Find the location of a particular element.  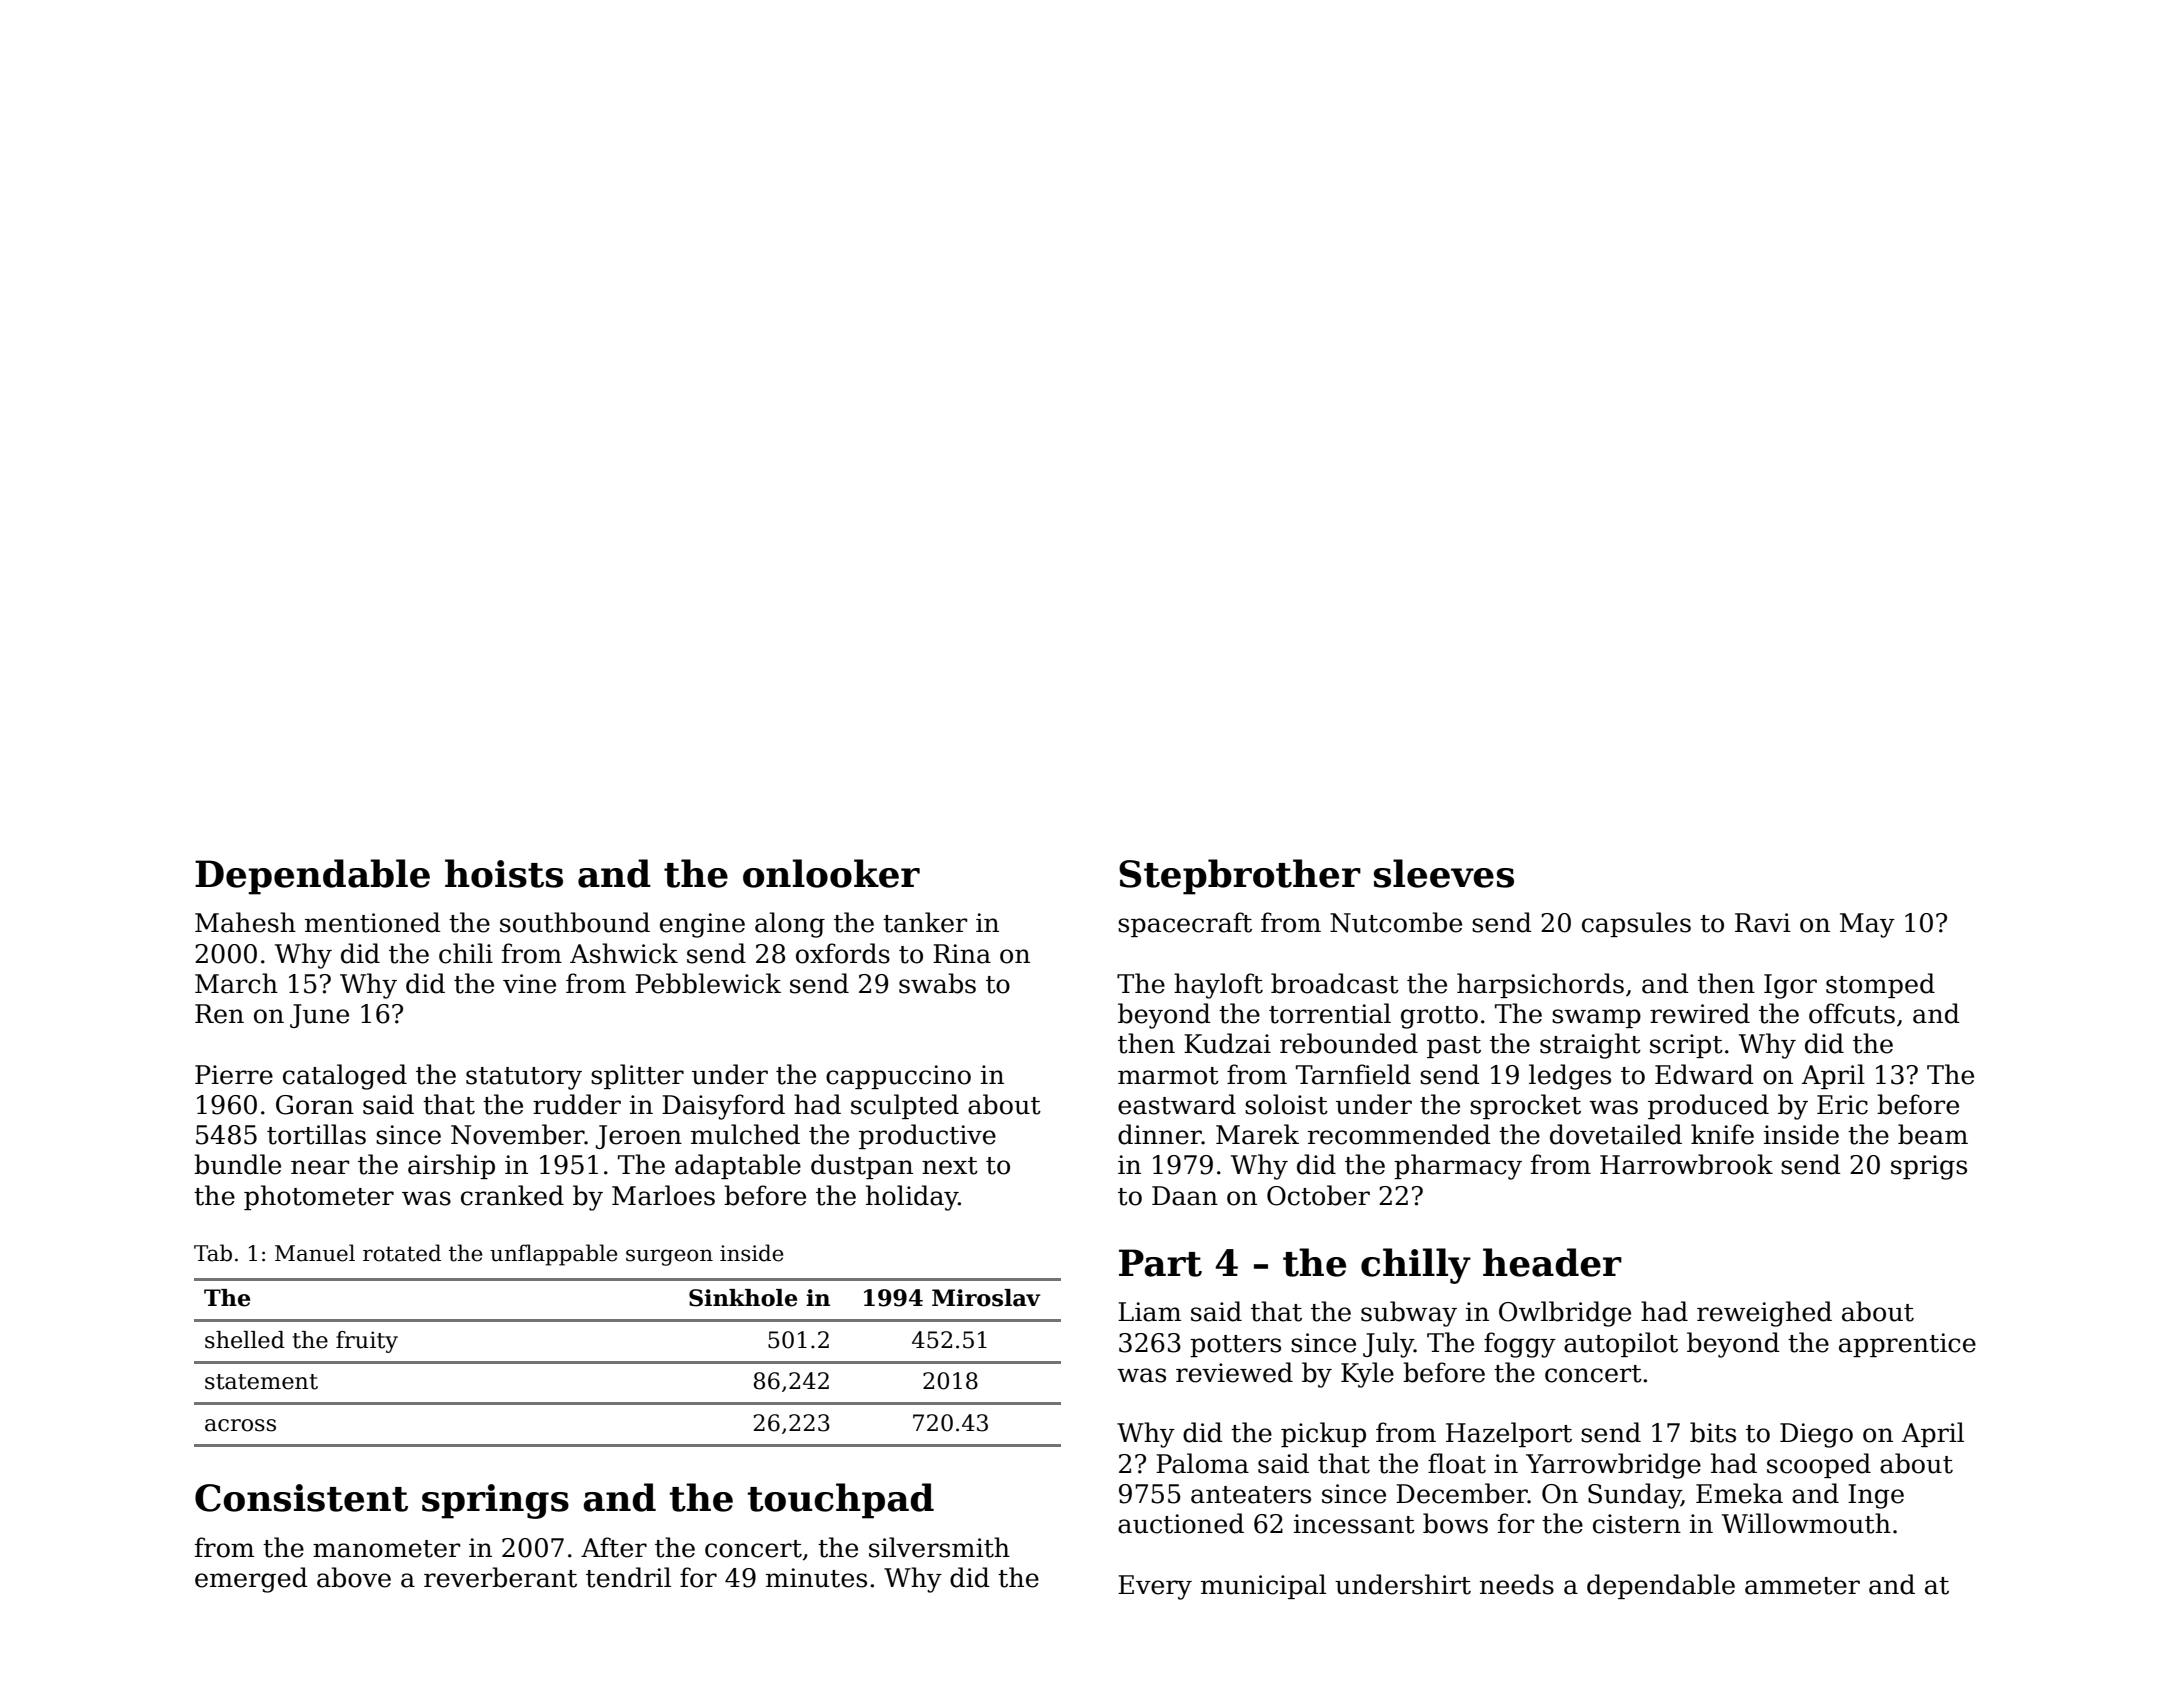

Kudzai is located at coordinates (1227, 1043).
